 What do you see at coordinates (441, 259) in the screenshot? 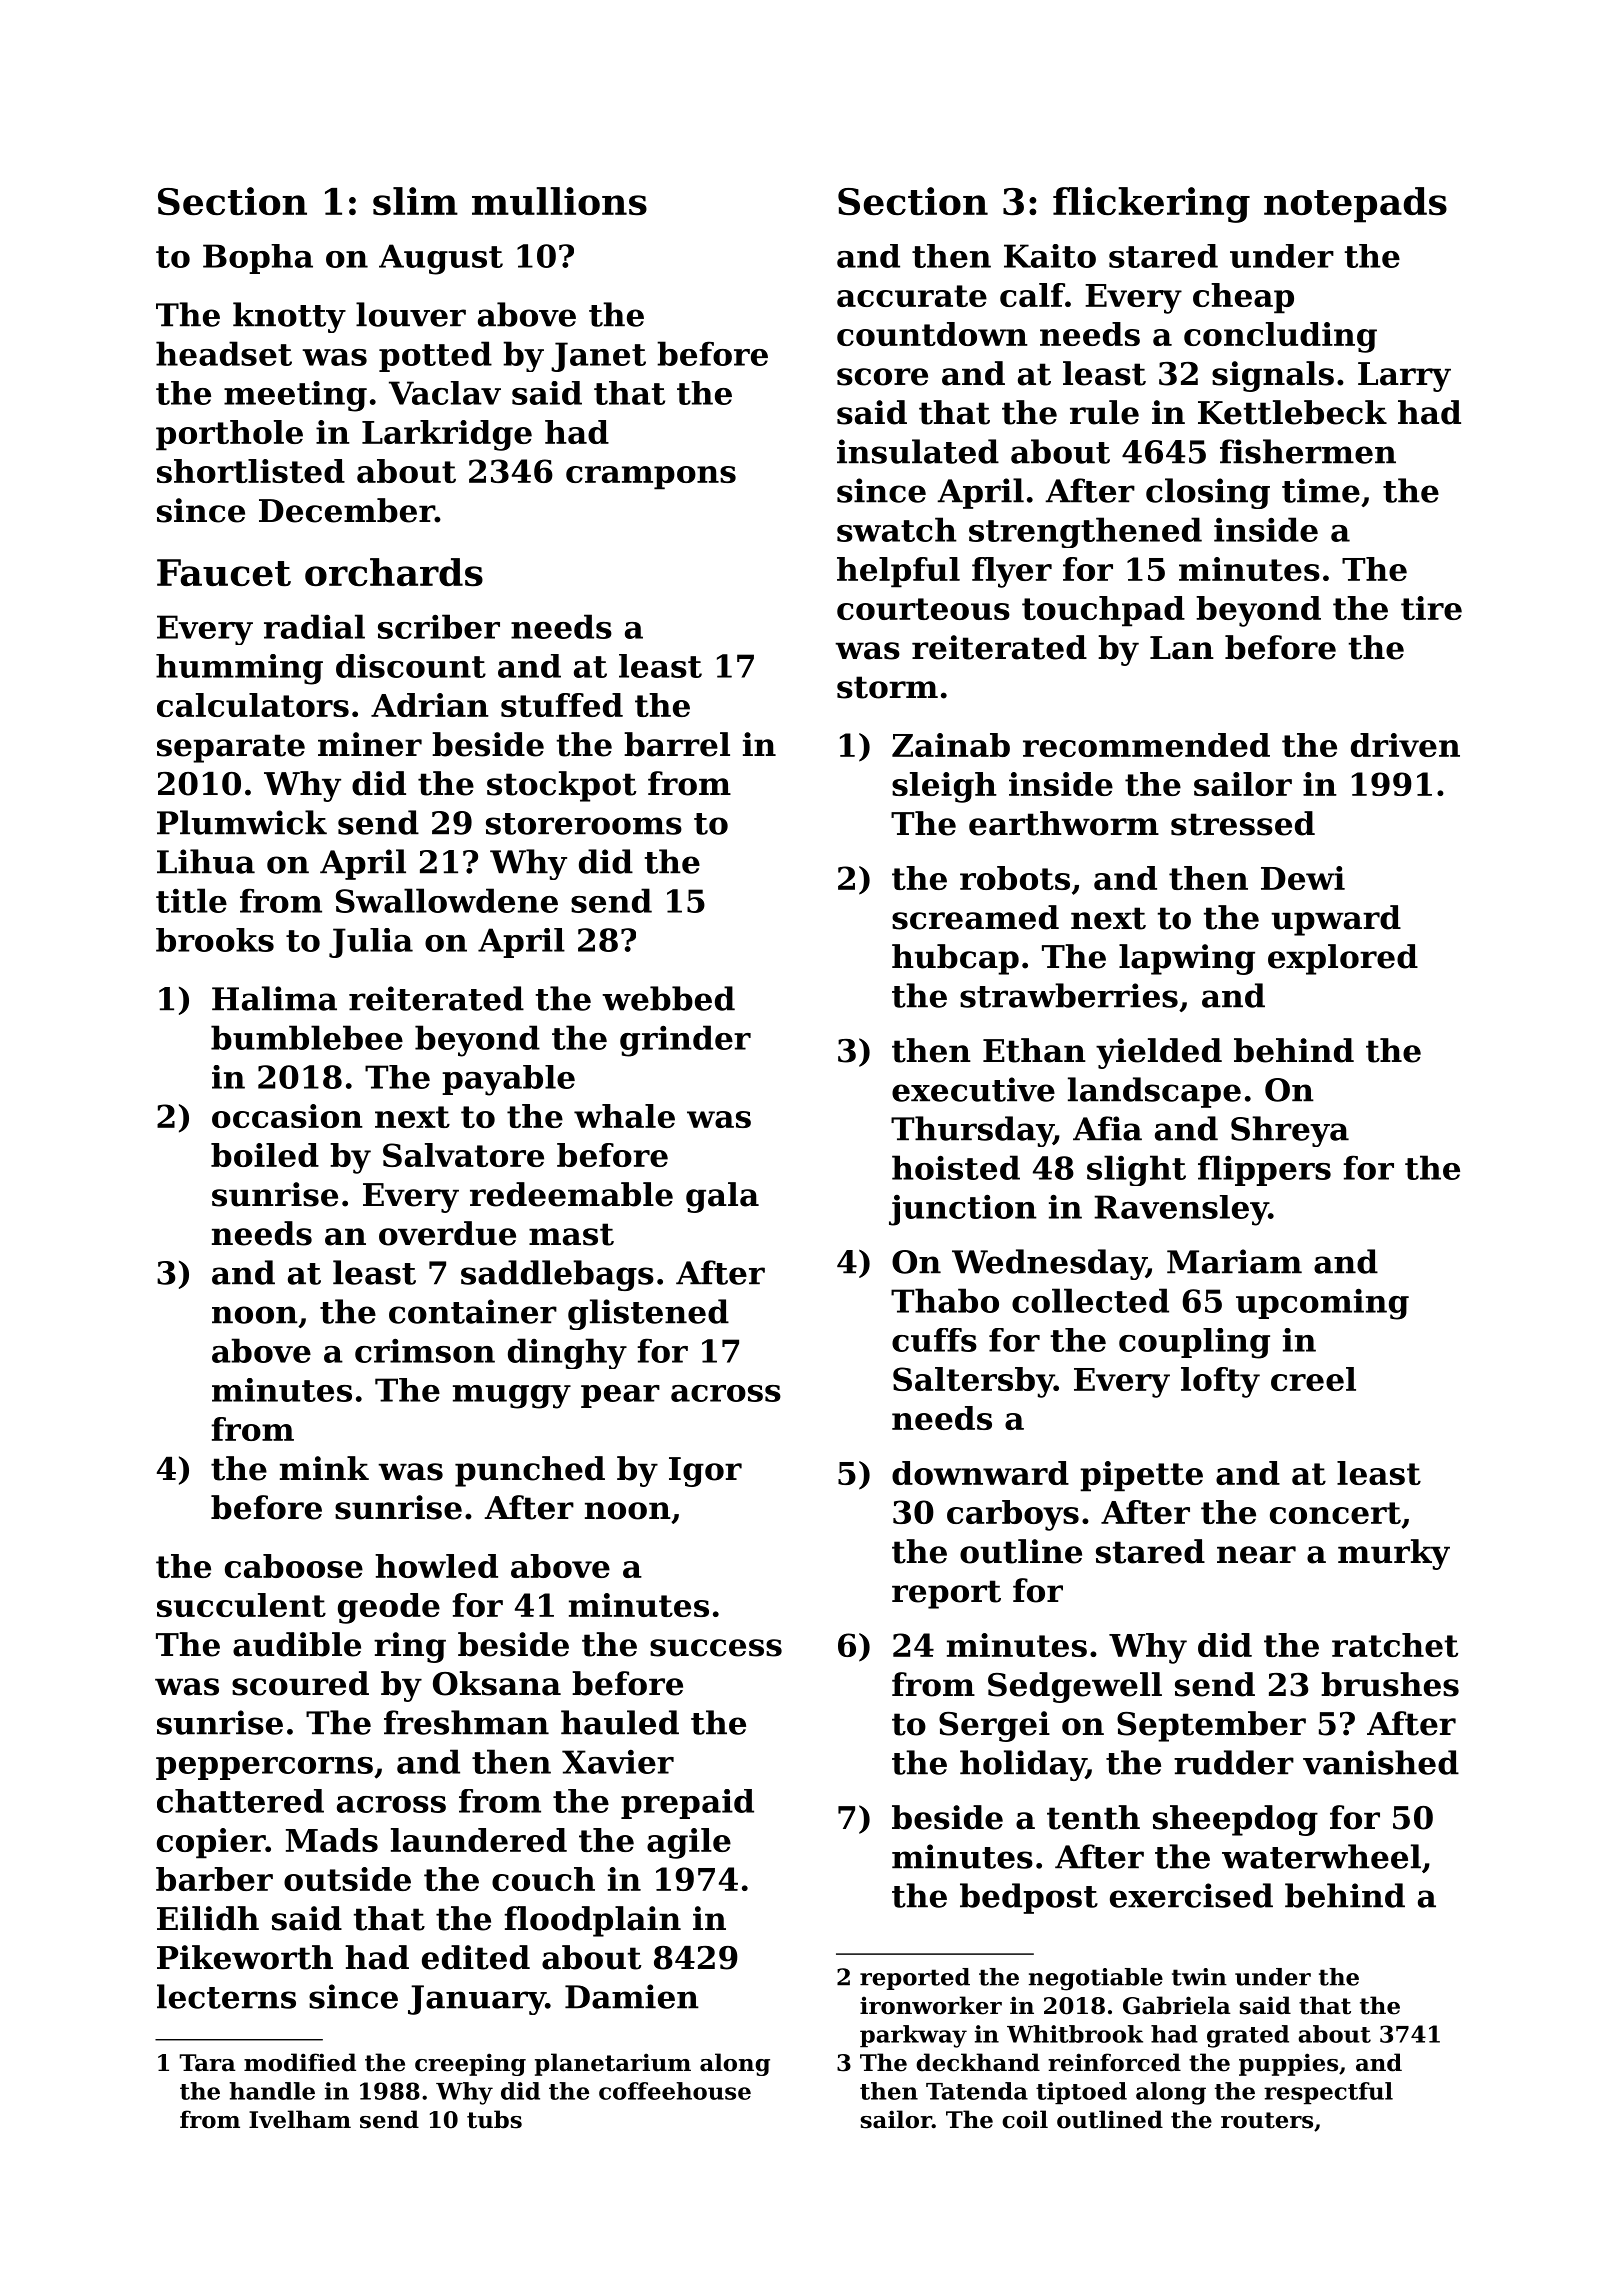
I see `August` at bounding box center [441, 259].
